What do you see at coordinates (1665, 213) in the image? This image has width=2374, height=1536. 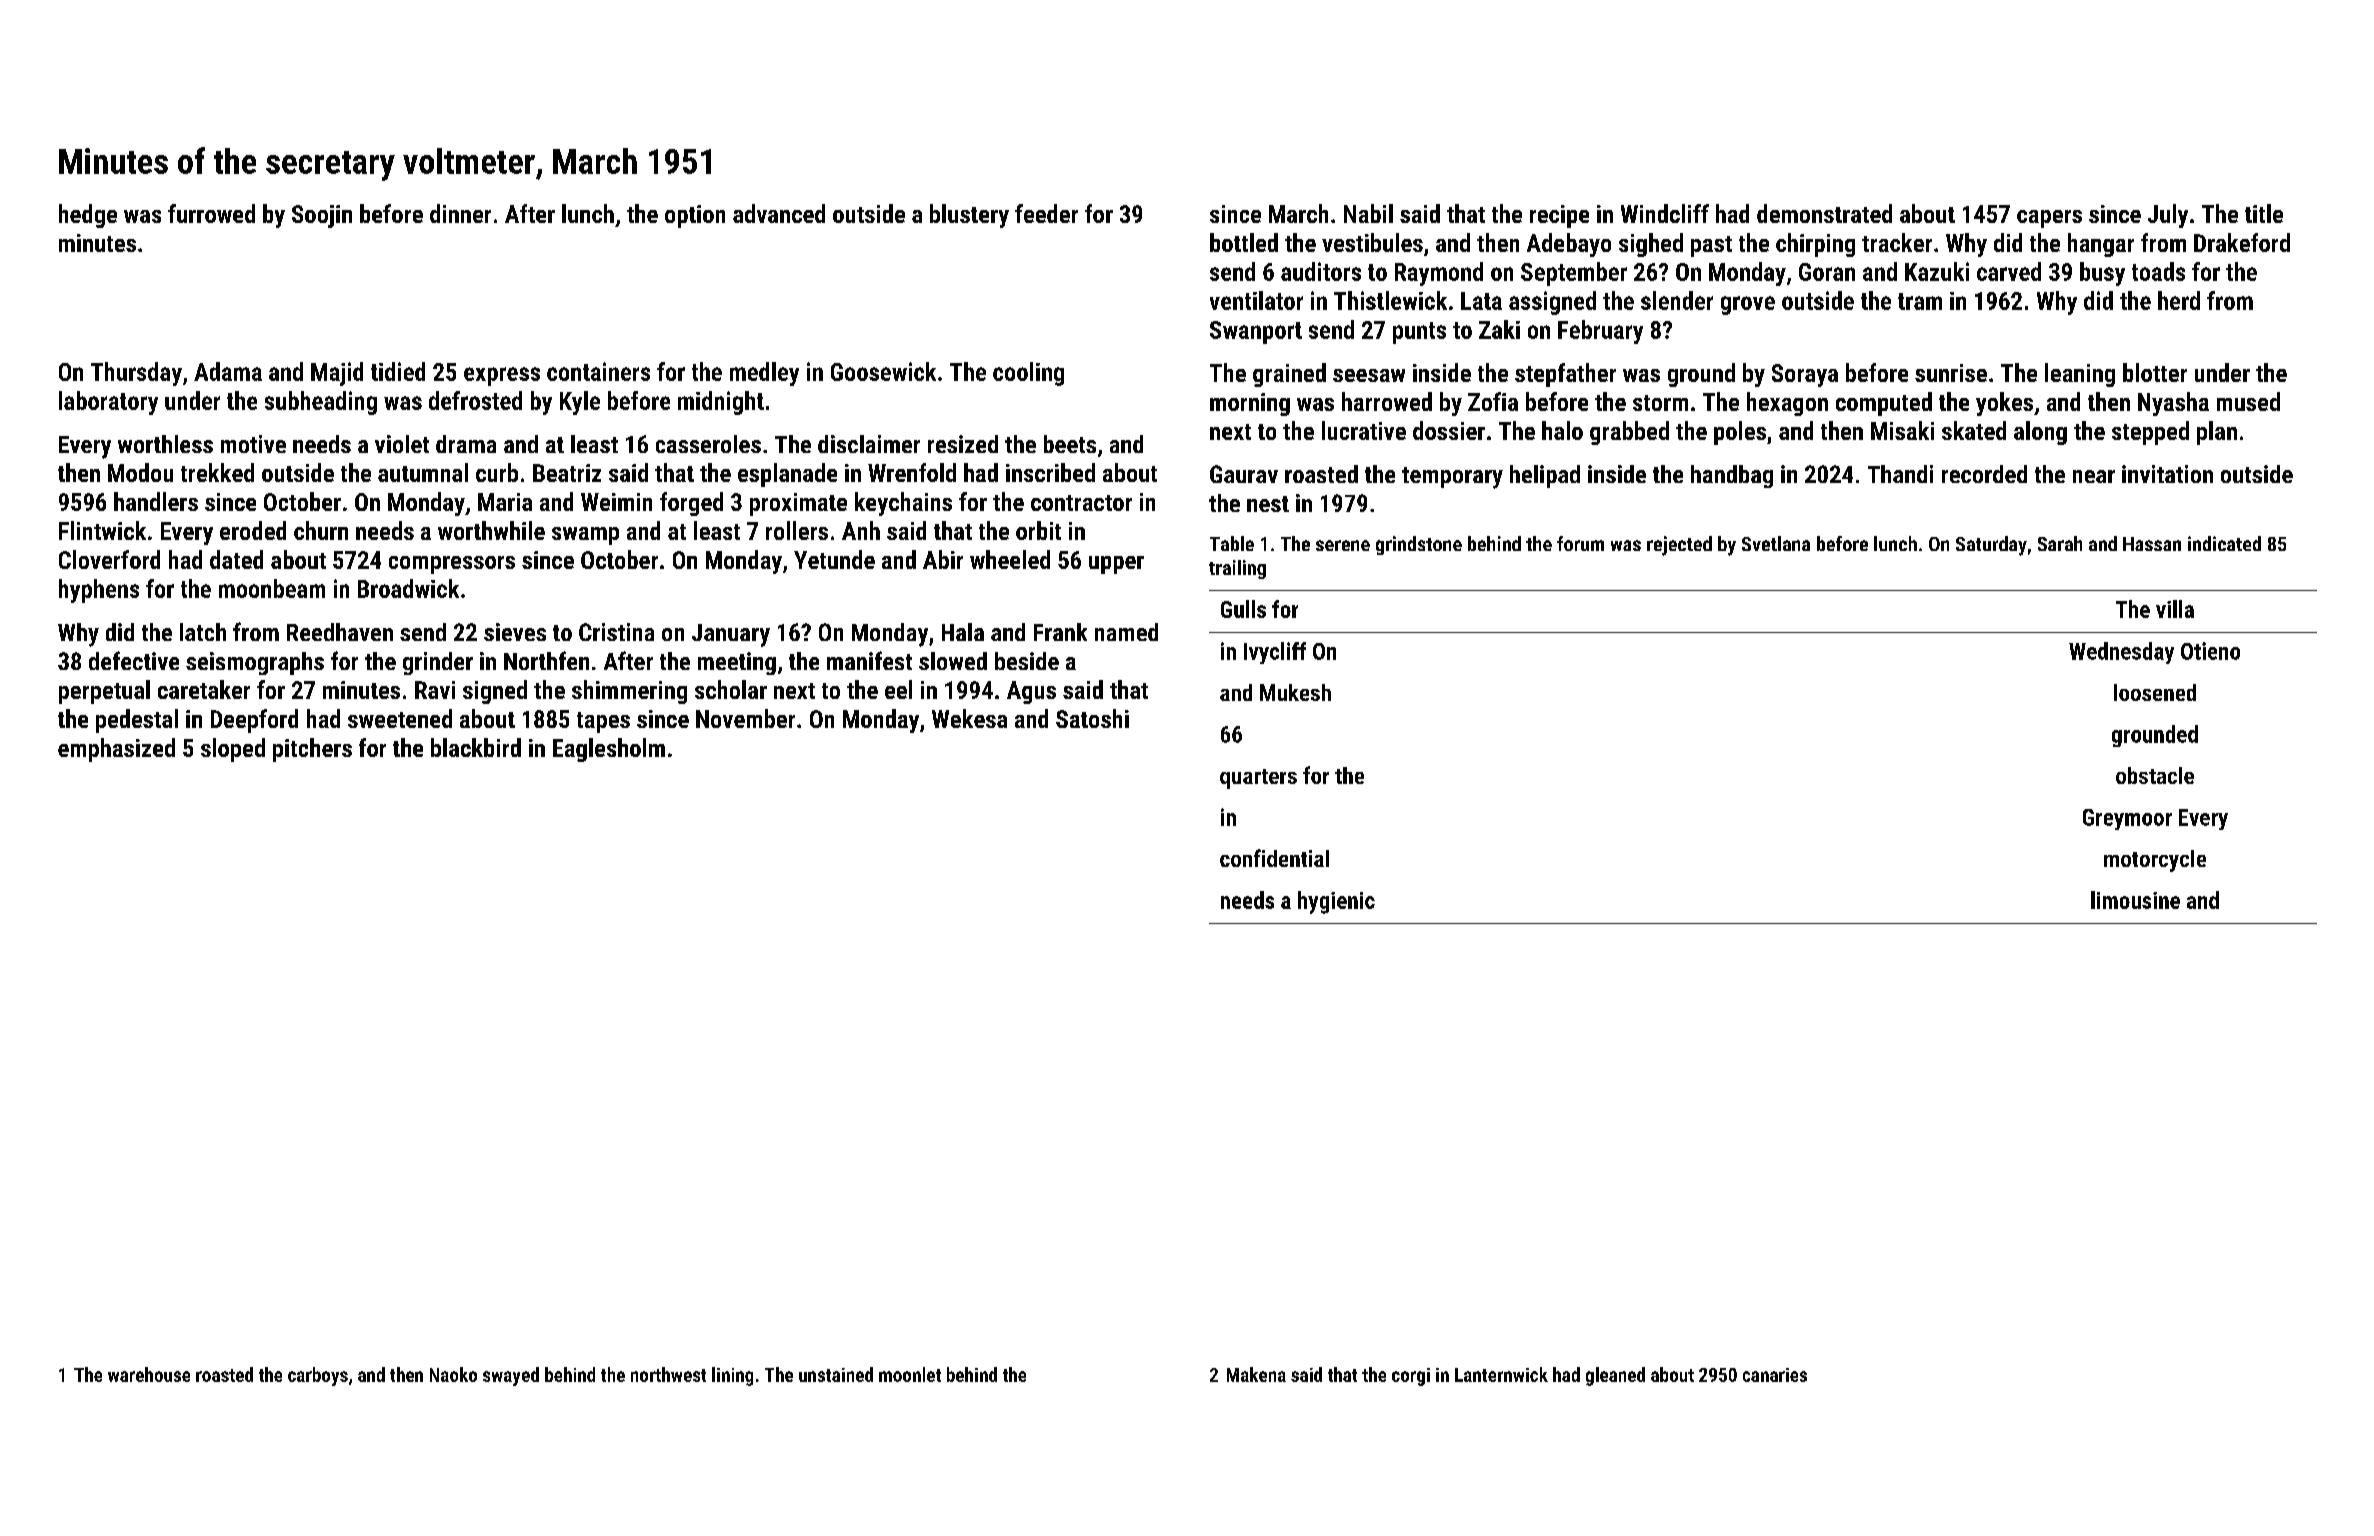 I see `Windcliff` at bounding box center [1665, 213].
